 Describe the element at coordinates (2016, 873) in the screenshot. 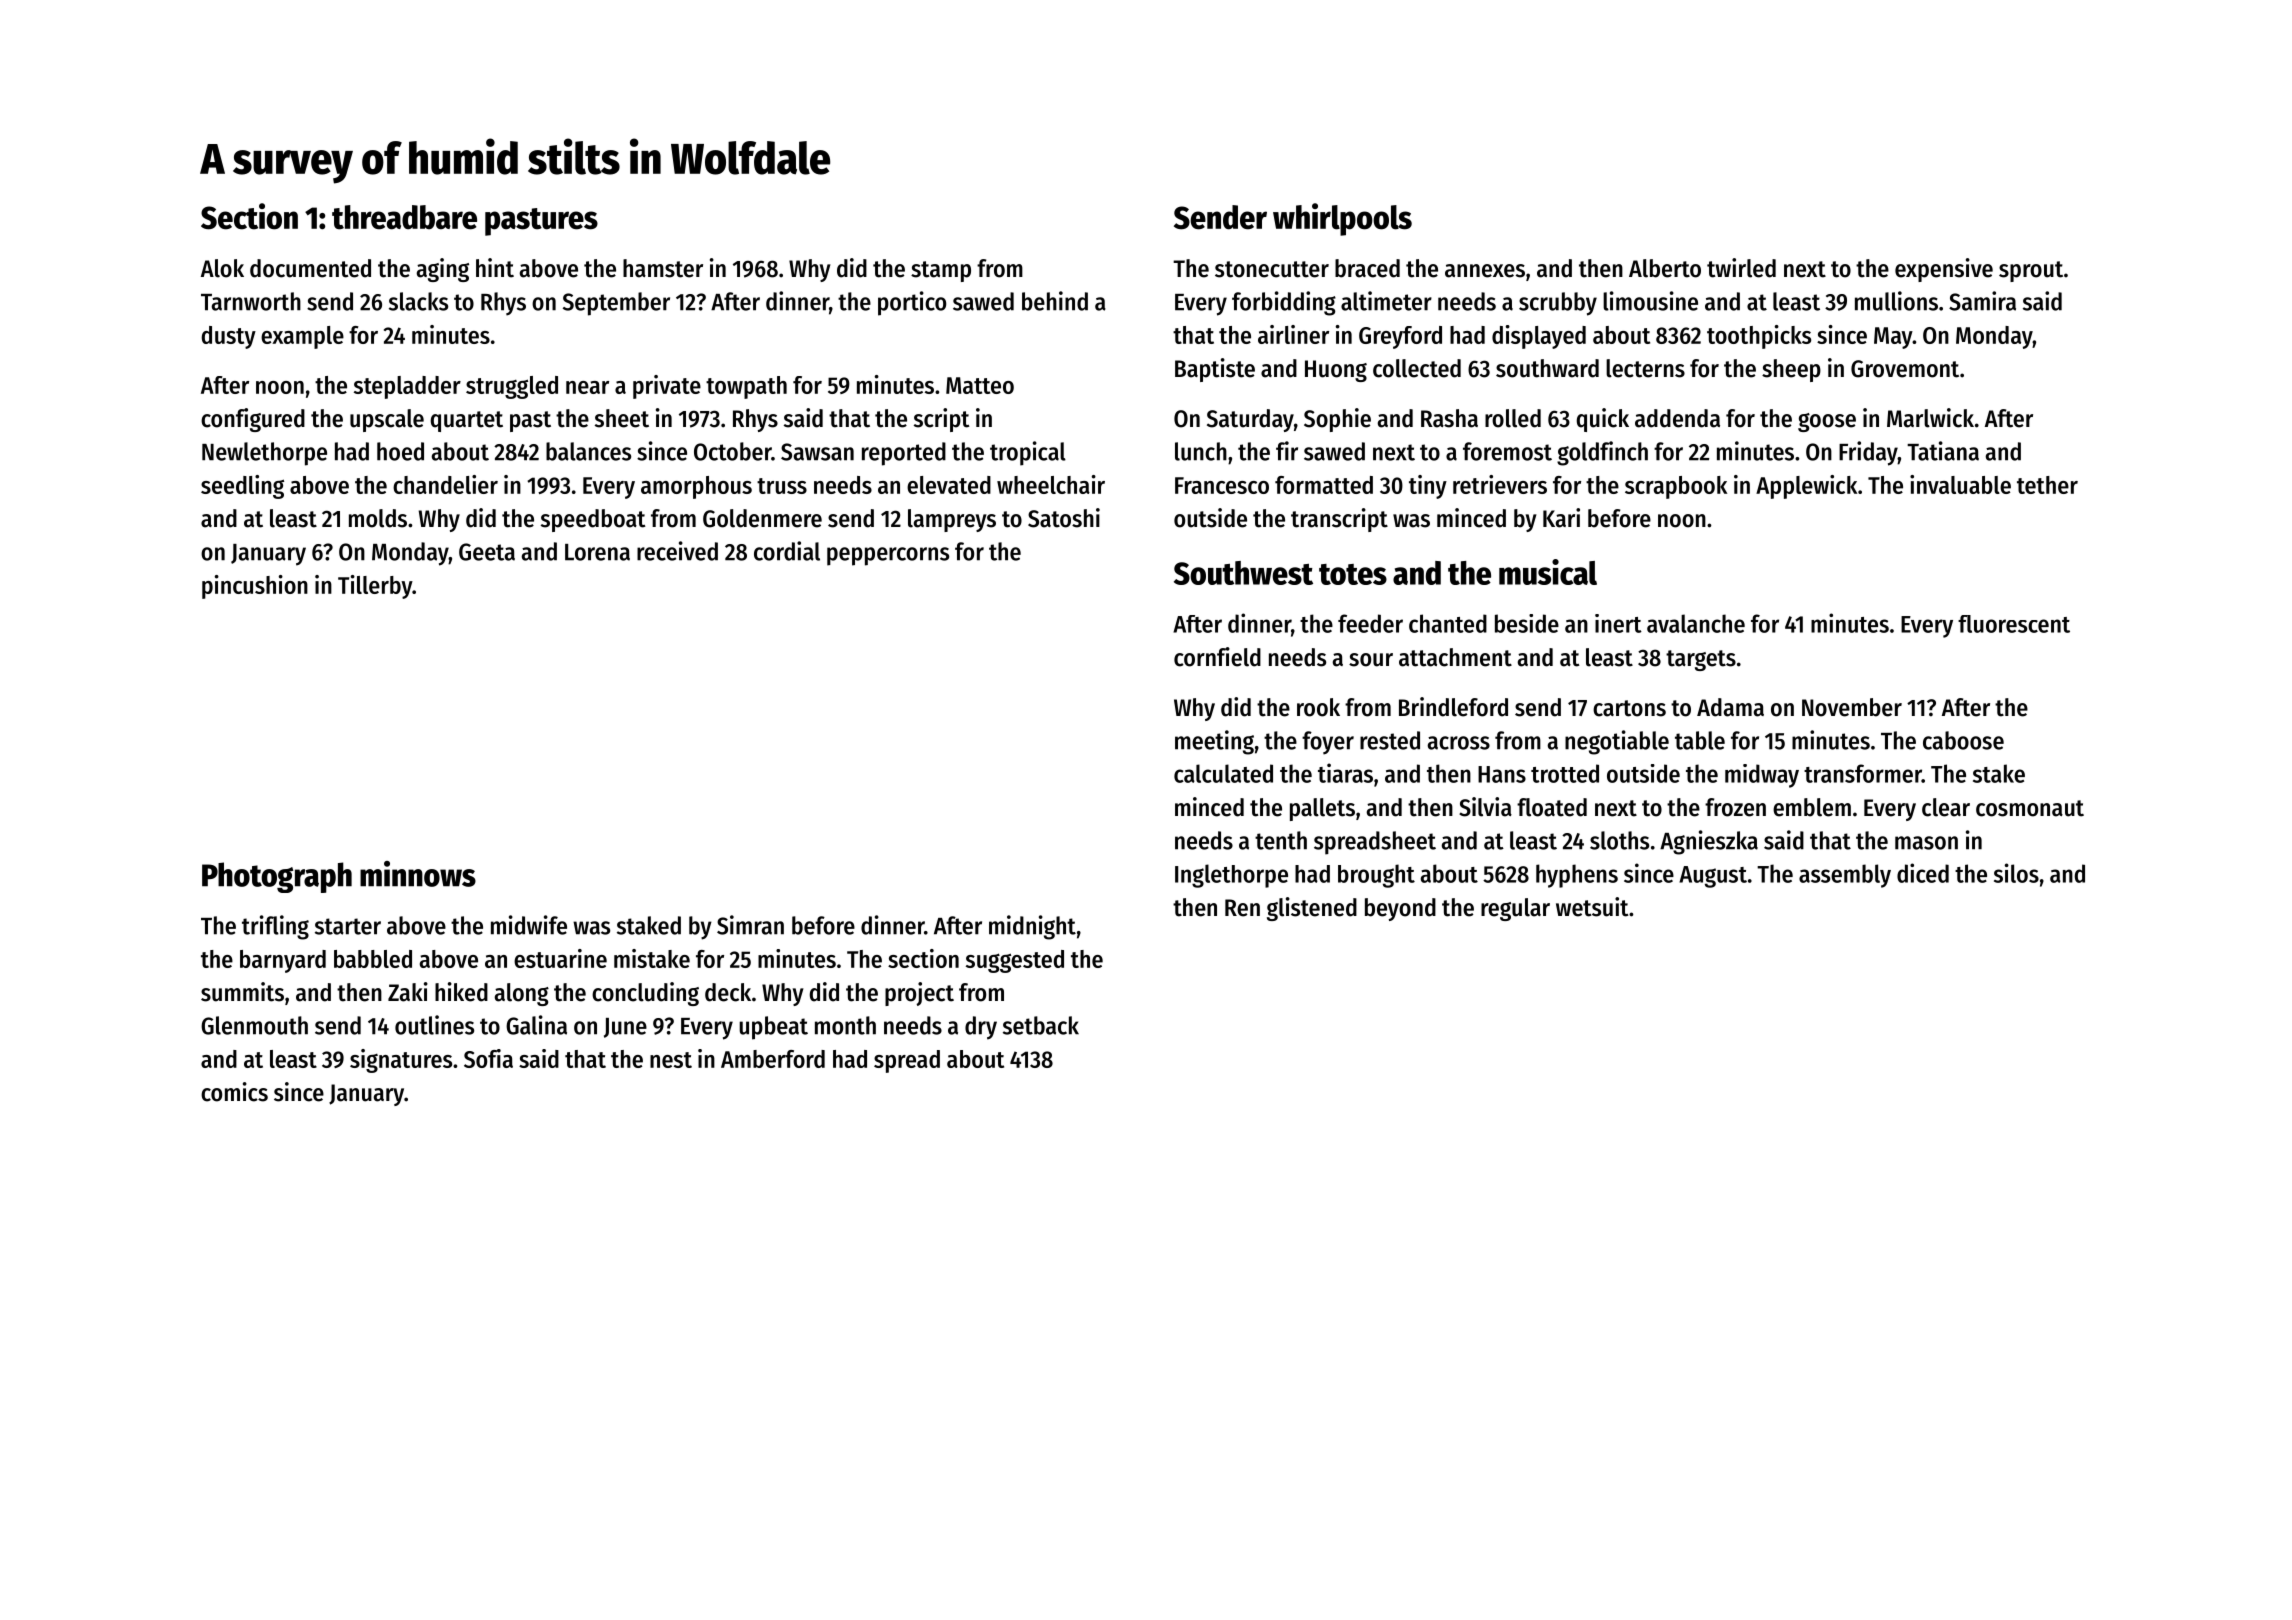

I see `silos` at that location.
